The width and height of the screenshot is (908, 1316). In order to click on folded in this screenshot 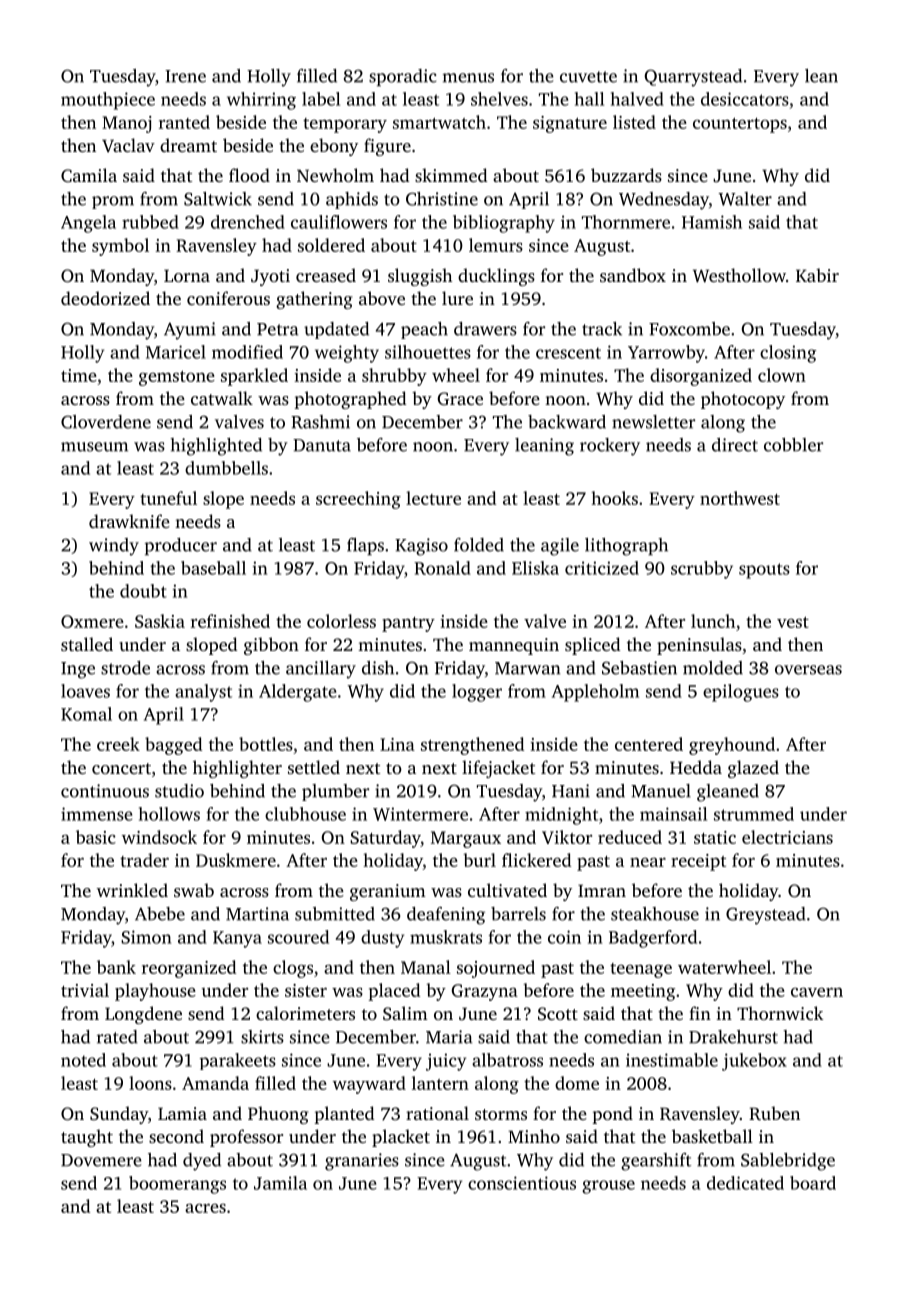, I will do `click(479, 545)`.
